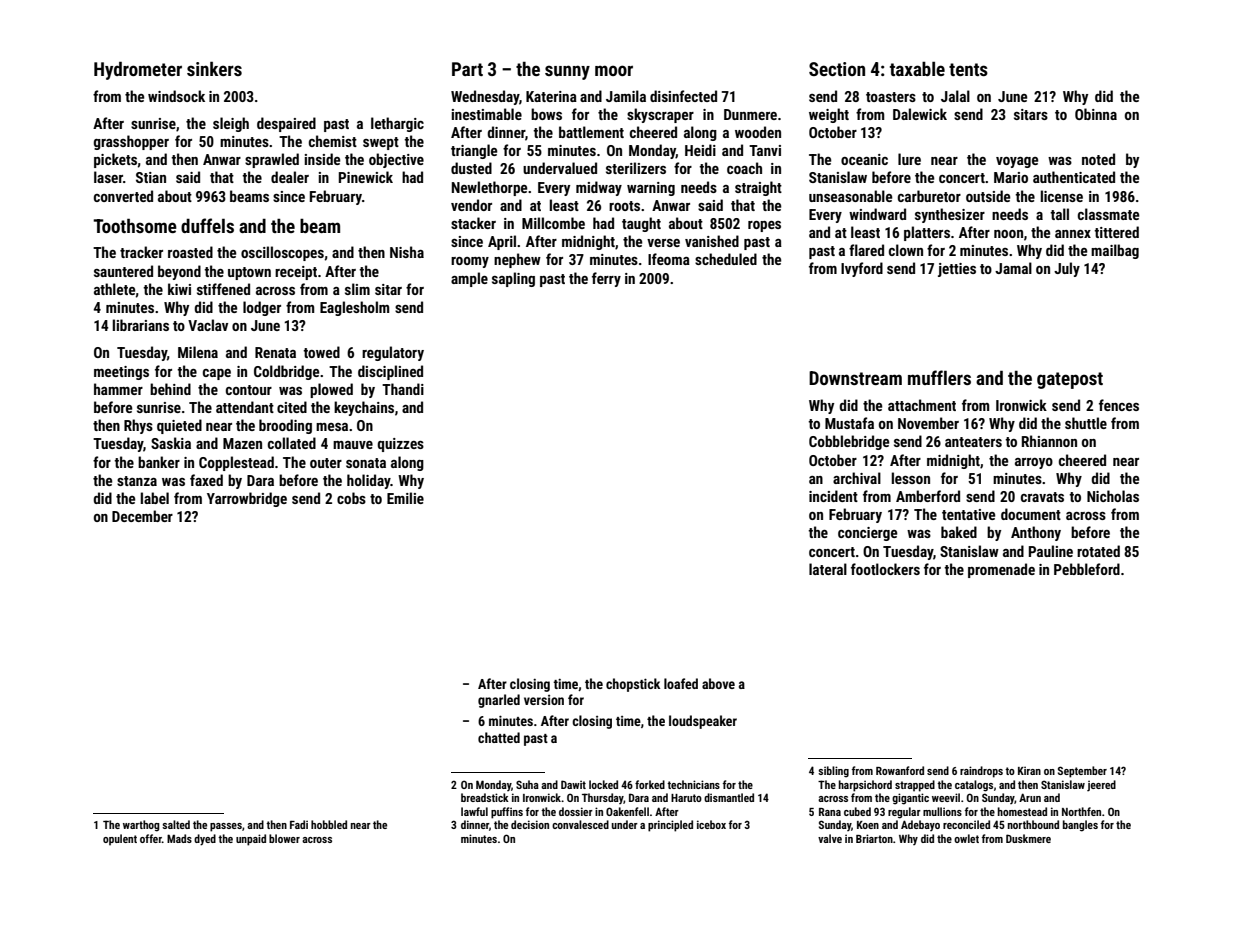  What do you see at coordinates (205, 840) in the document?
I see `dyed` at bounding box center [205, 840].
